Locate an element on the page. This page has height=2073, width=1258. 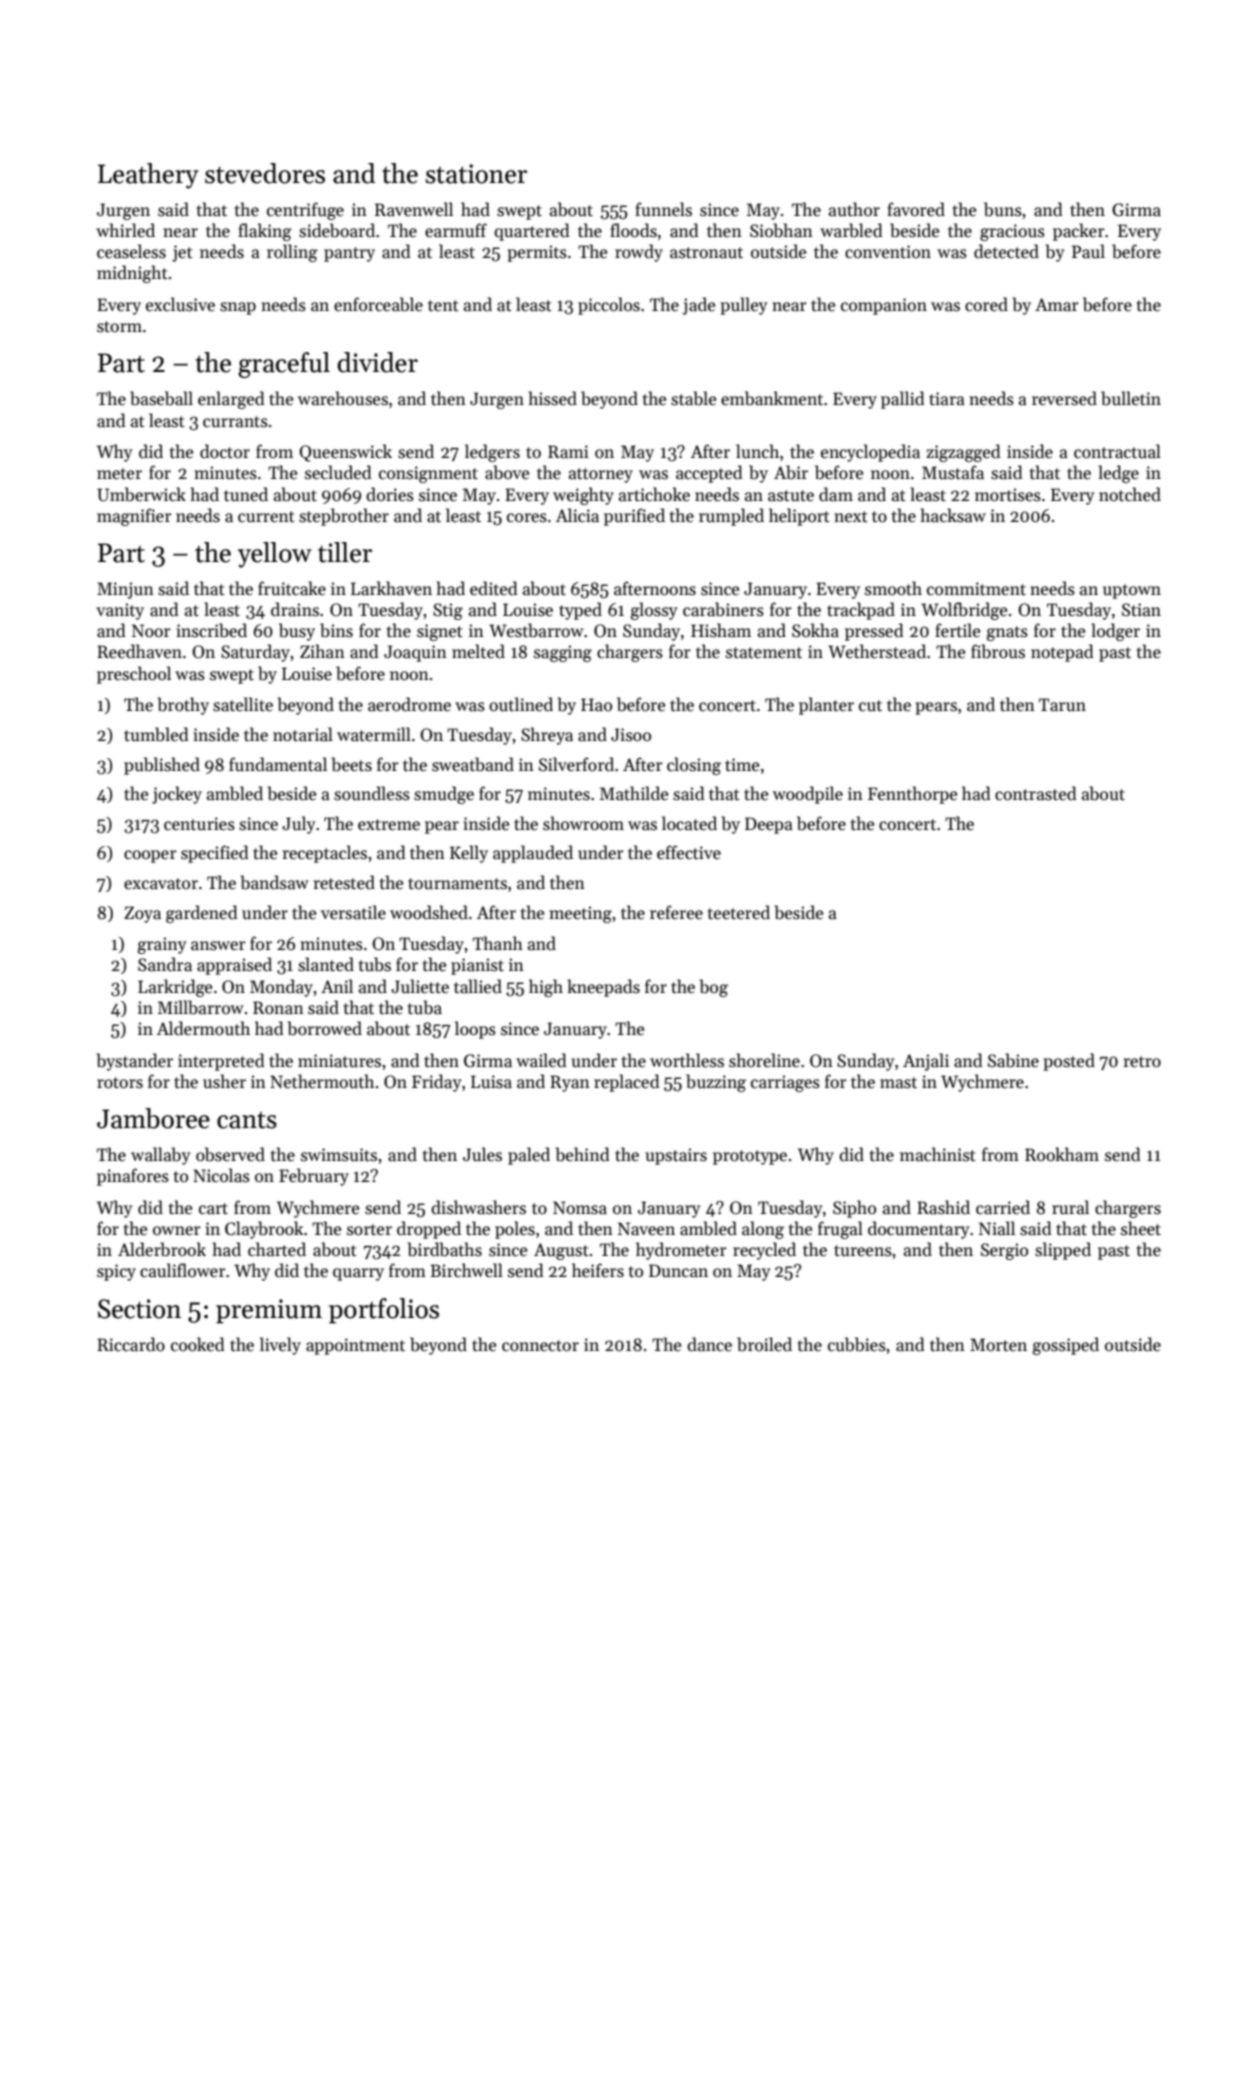
stable is located at coordinates (693, 398).
